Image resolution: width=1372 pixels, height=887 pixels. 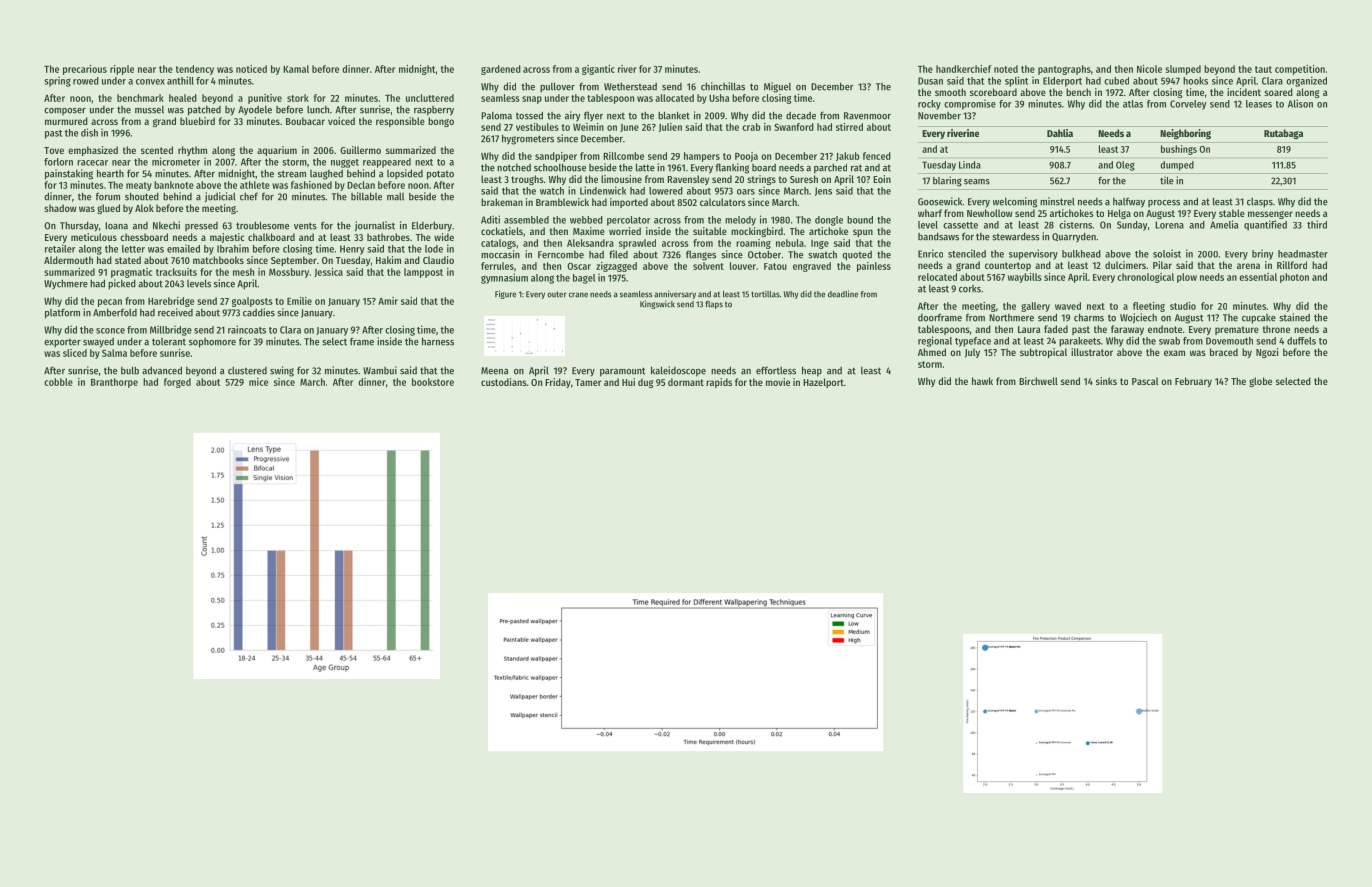 I want to click on Kamal, so click(x=296, y=69).
